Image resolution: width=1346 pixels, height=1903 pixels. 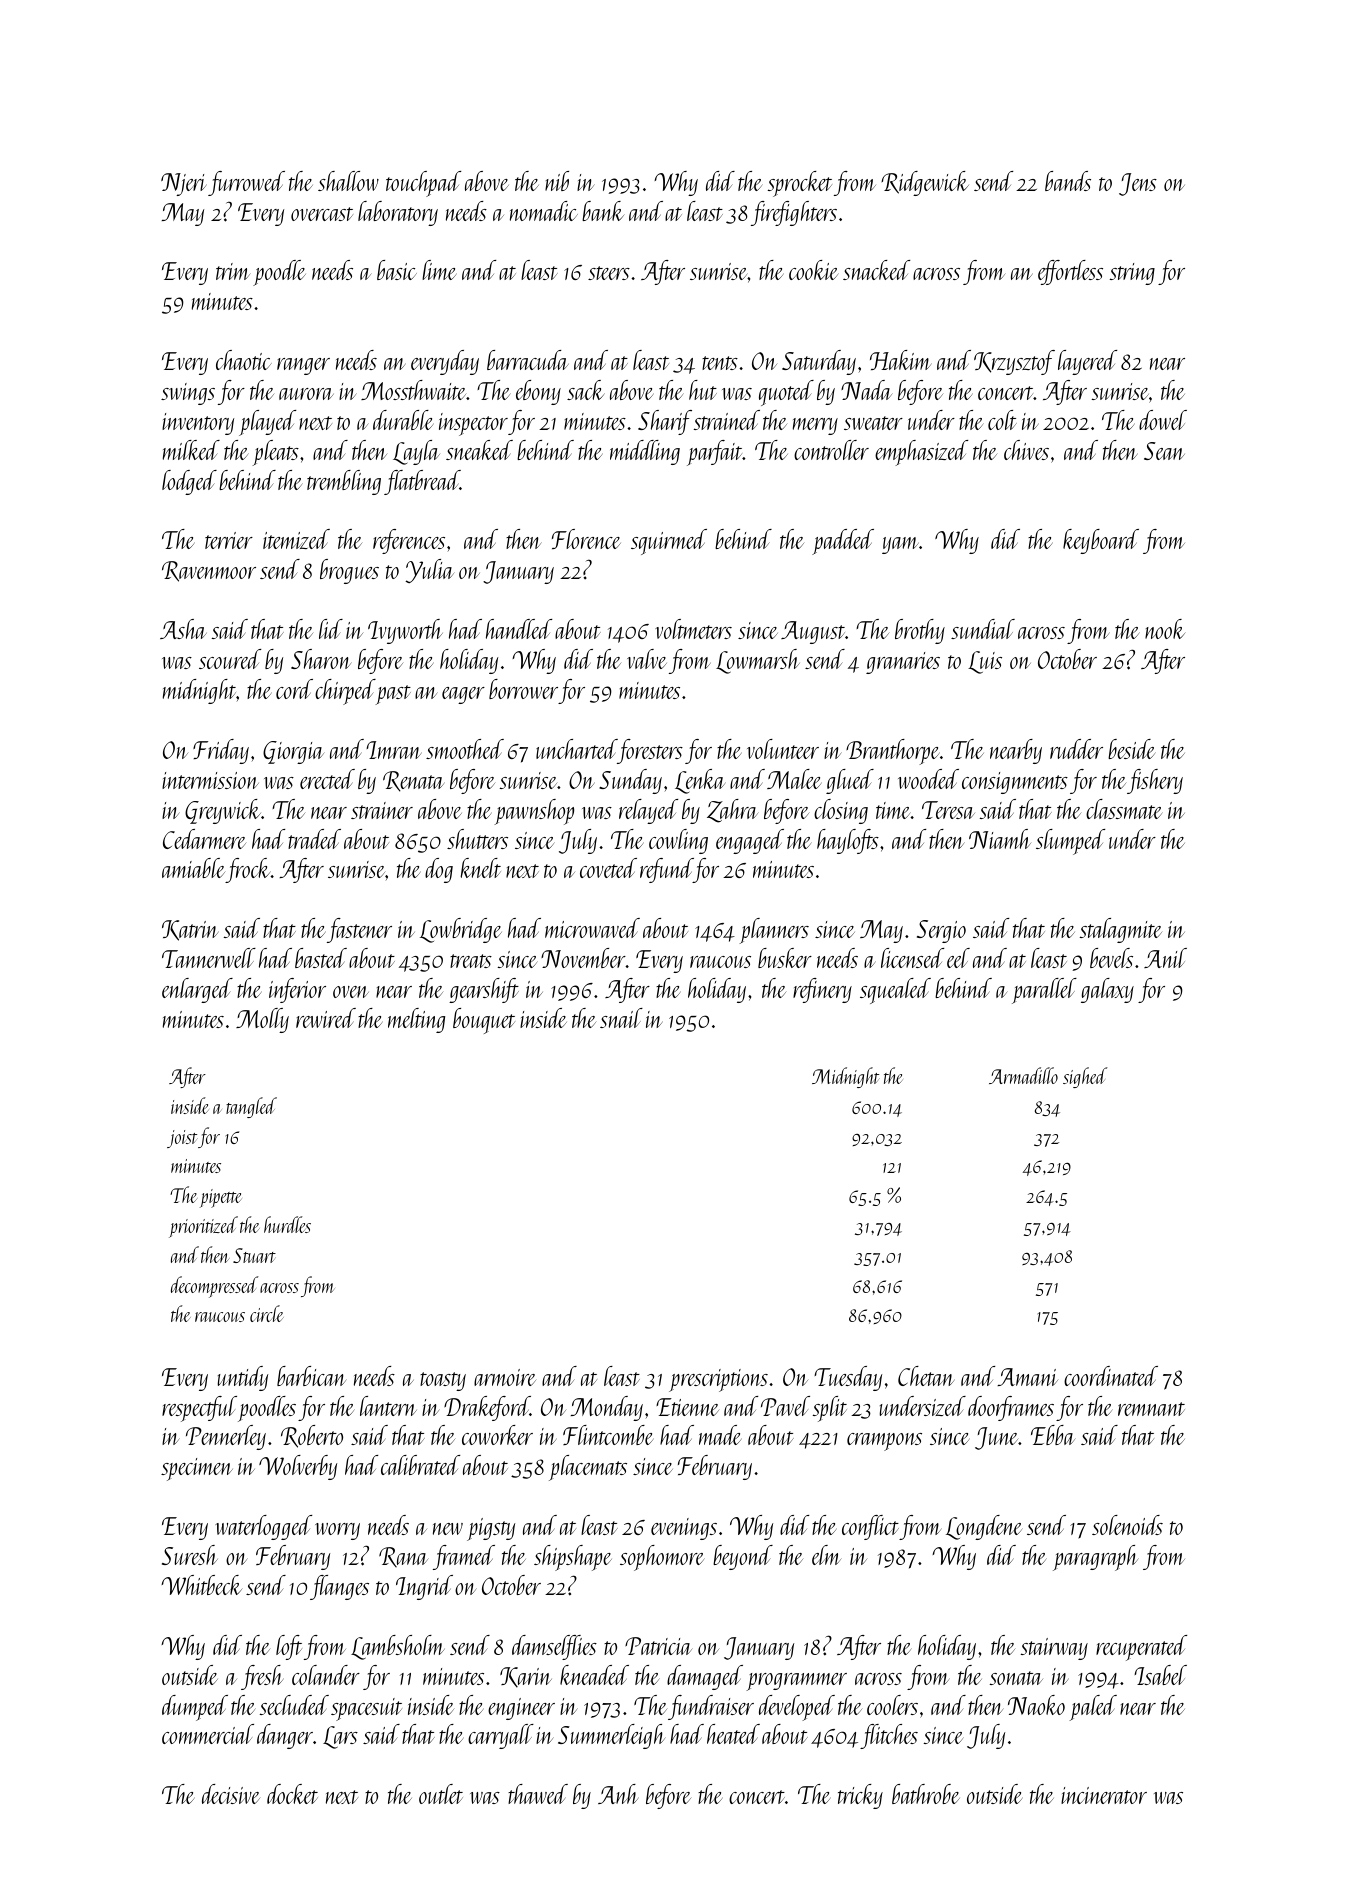 What do you see at coordinates (718, 1380) in the page?
I see `prescriptions` at bounding box center [718, 1380].
